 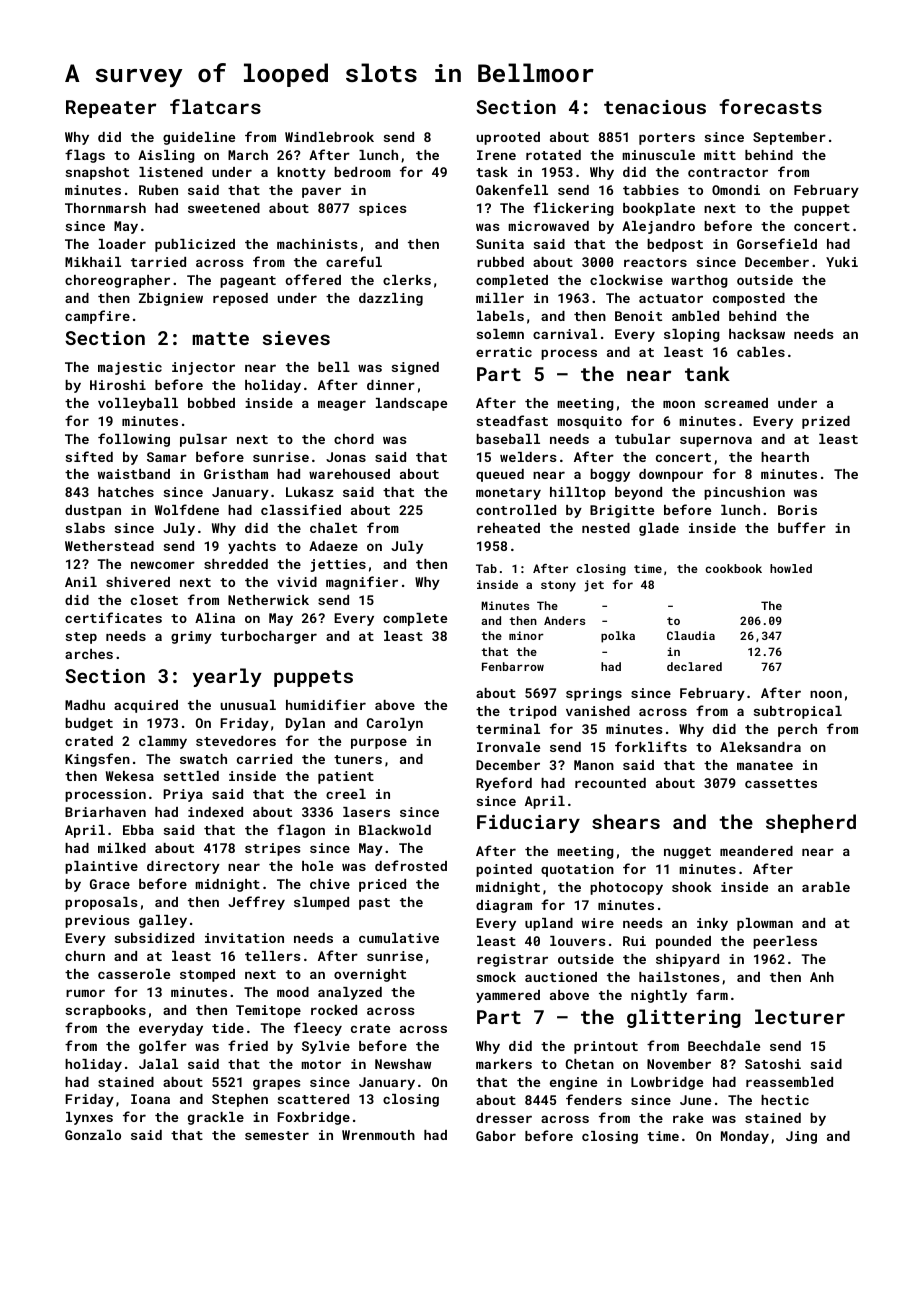 What do you see at coordinates (117, 281) in the document?
I see `choreographer` at bounding box center [117, 281].
